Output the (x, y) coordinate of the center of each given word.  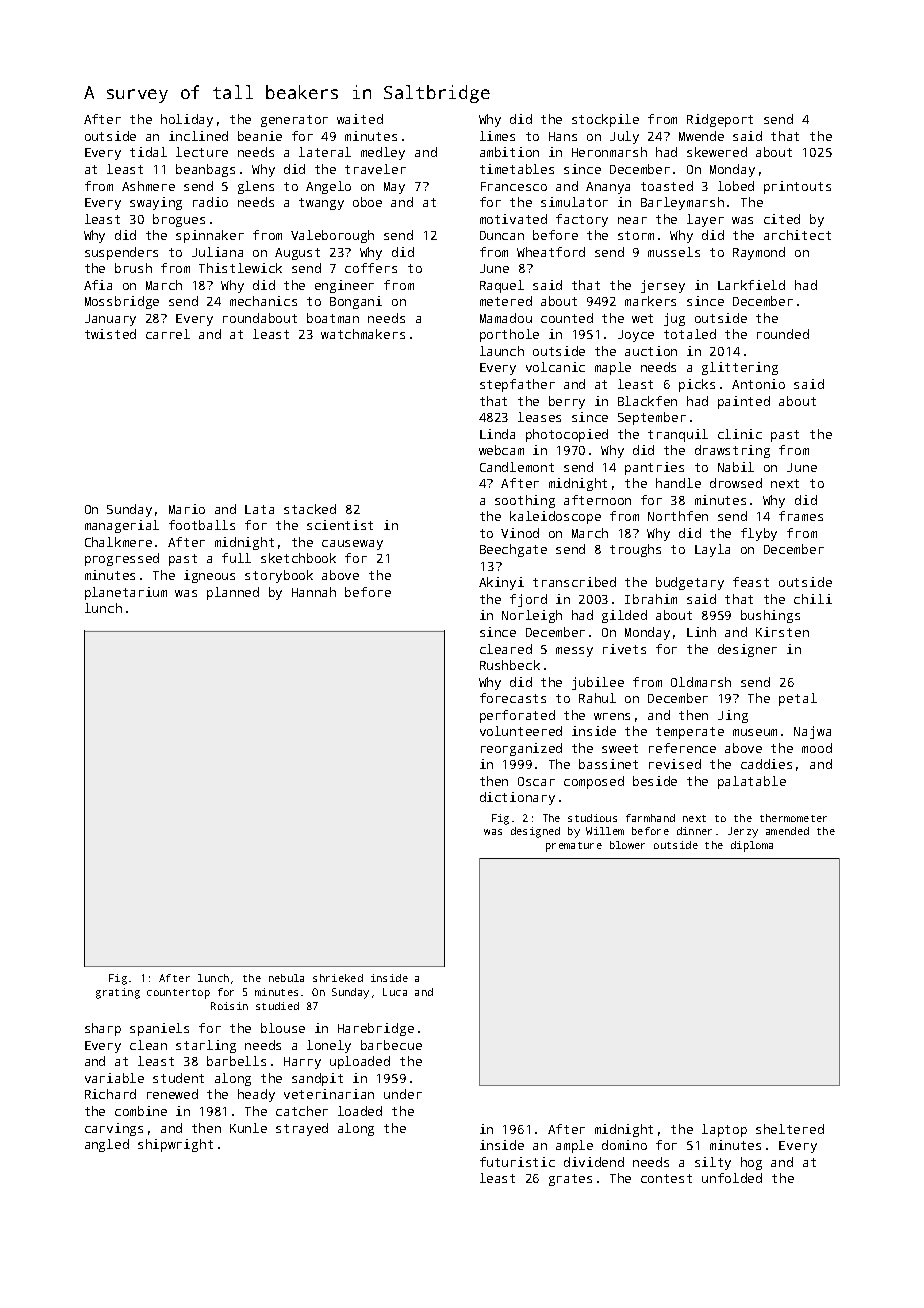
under (403, 1094)
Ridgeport (720, 120)
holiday (187, 120)
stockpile (605, 120)
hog (751, 1163)
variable (114, 1078)
